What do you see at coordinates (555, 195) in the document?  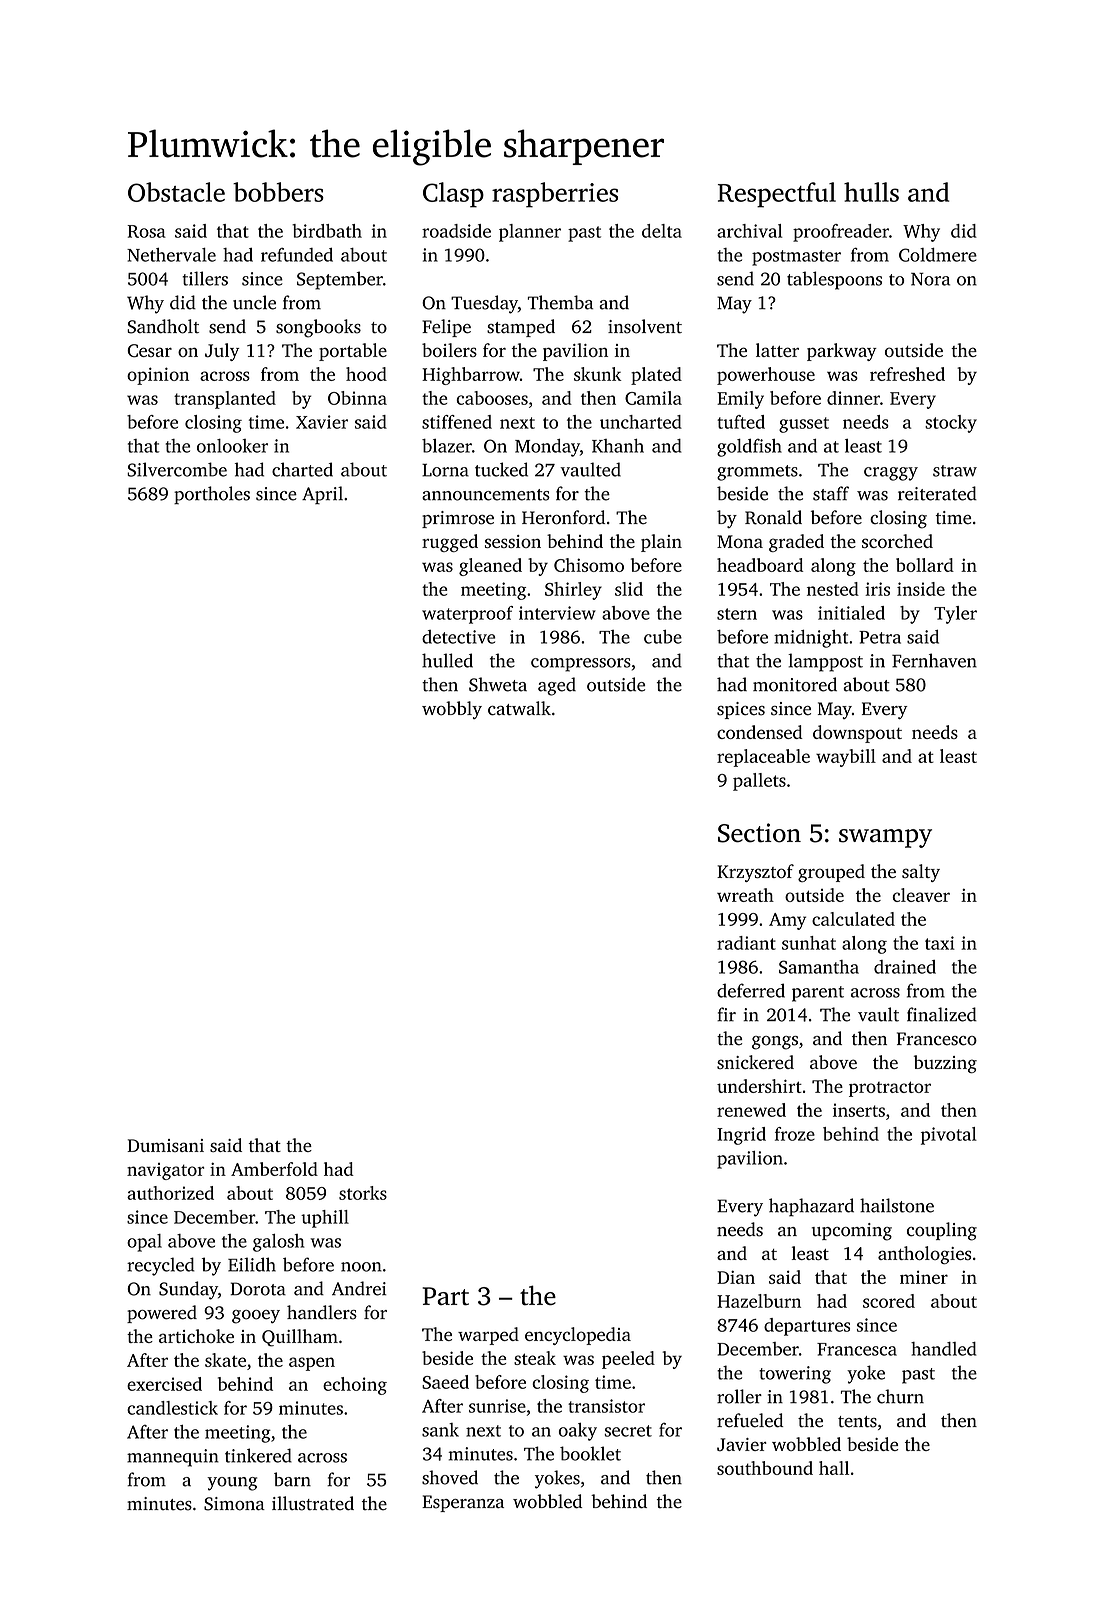 I see `raspberries` at bounding box center [555, 195].
